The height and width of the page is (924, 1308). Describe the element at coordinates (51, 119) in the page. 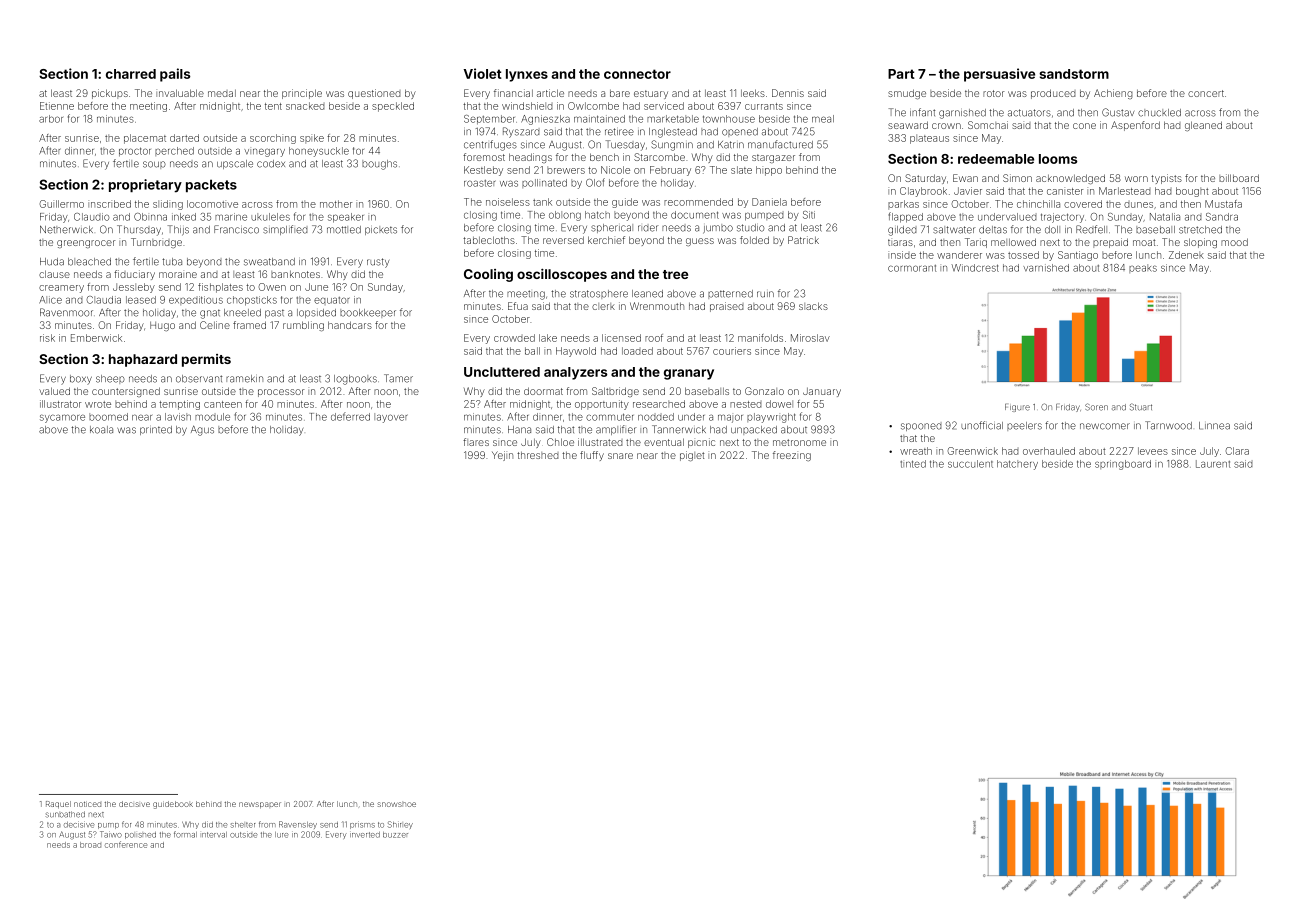

I see `arbor` at that location.
